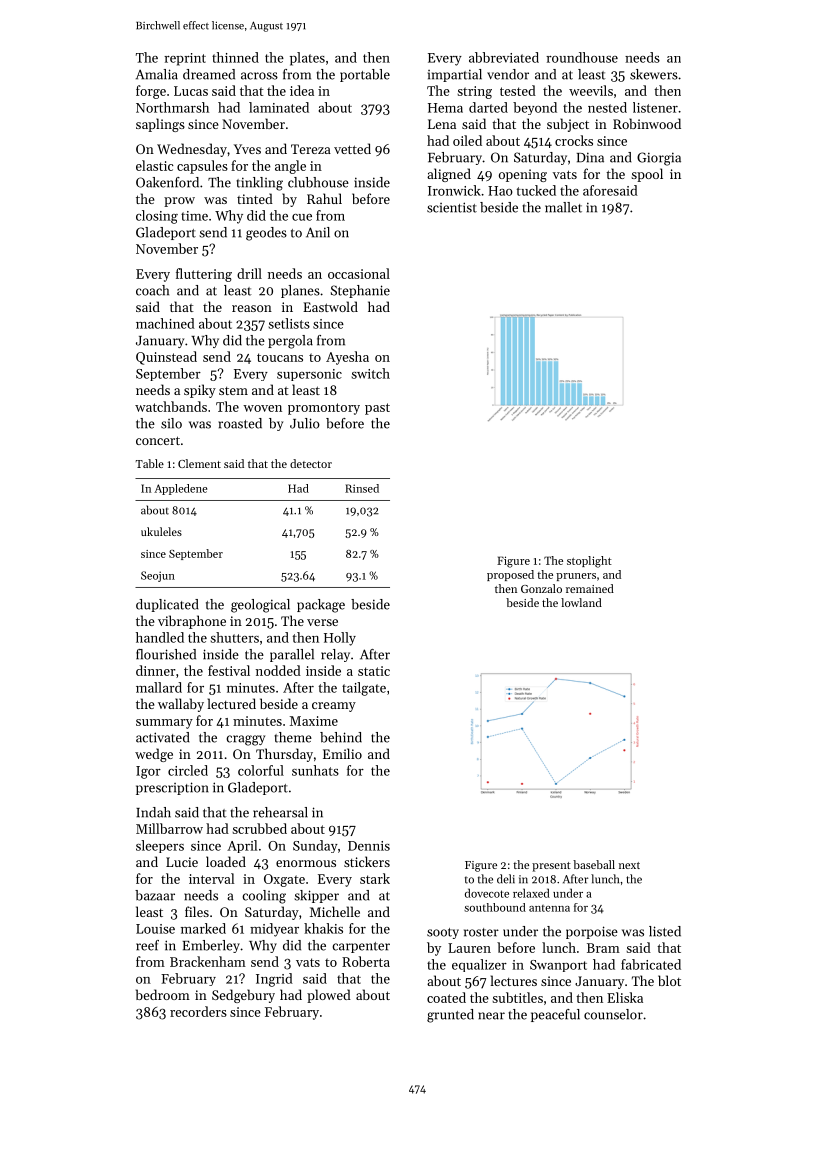 The height and width of the page is (1159, 817). Describe the element at coordinates (232, 703) in the page. I see `lectured` at that location.
